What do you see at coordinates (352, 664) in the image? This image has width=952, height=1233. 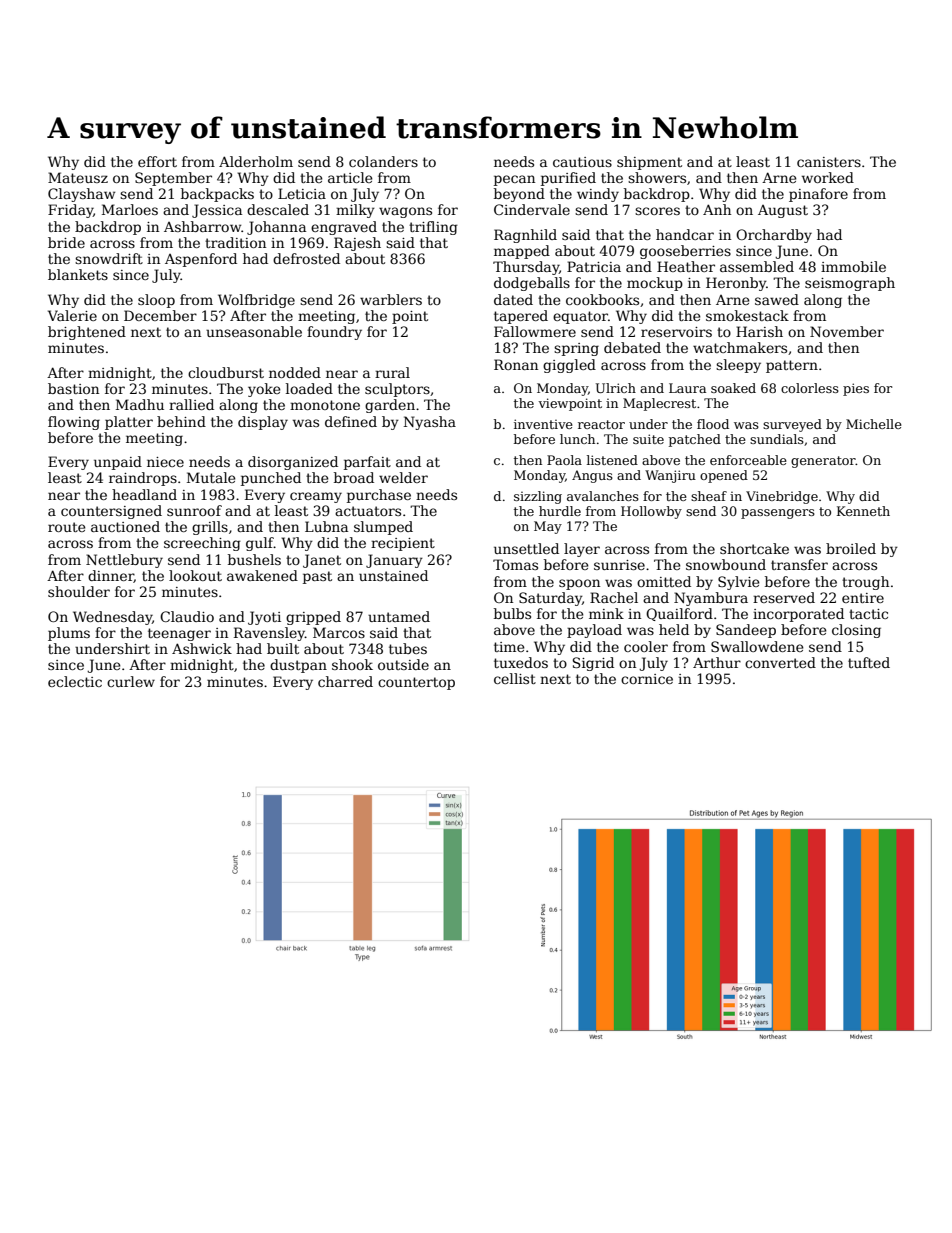 I see `shook` at bounding box center [352, 664].
